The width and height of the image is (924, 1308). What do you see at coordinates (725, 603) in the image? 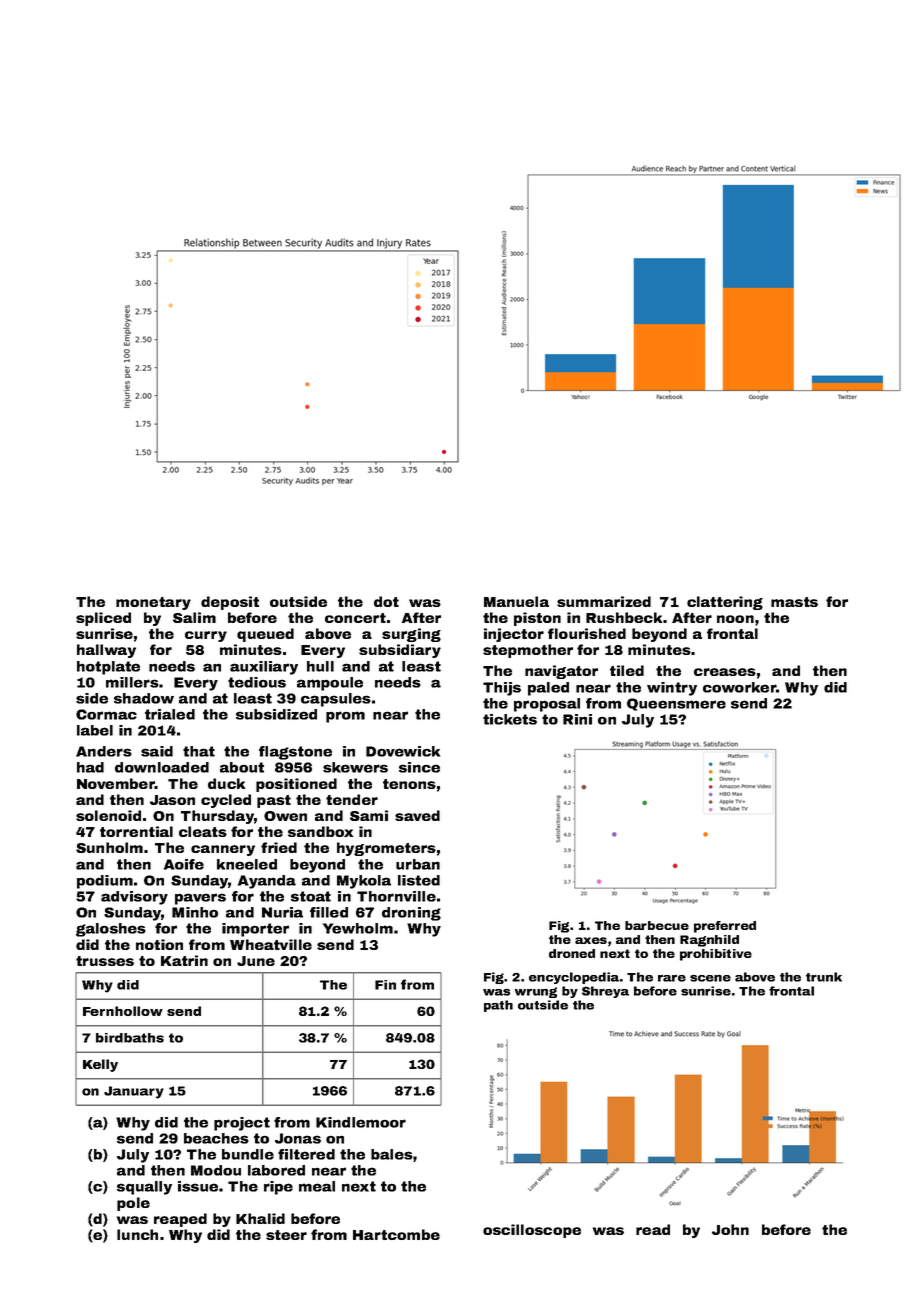
I see `clattering` at bounding box center [725, 603].
